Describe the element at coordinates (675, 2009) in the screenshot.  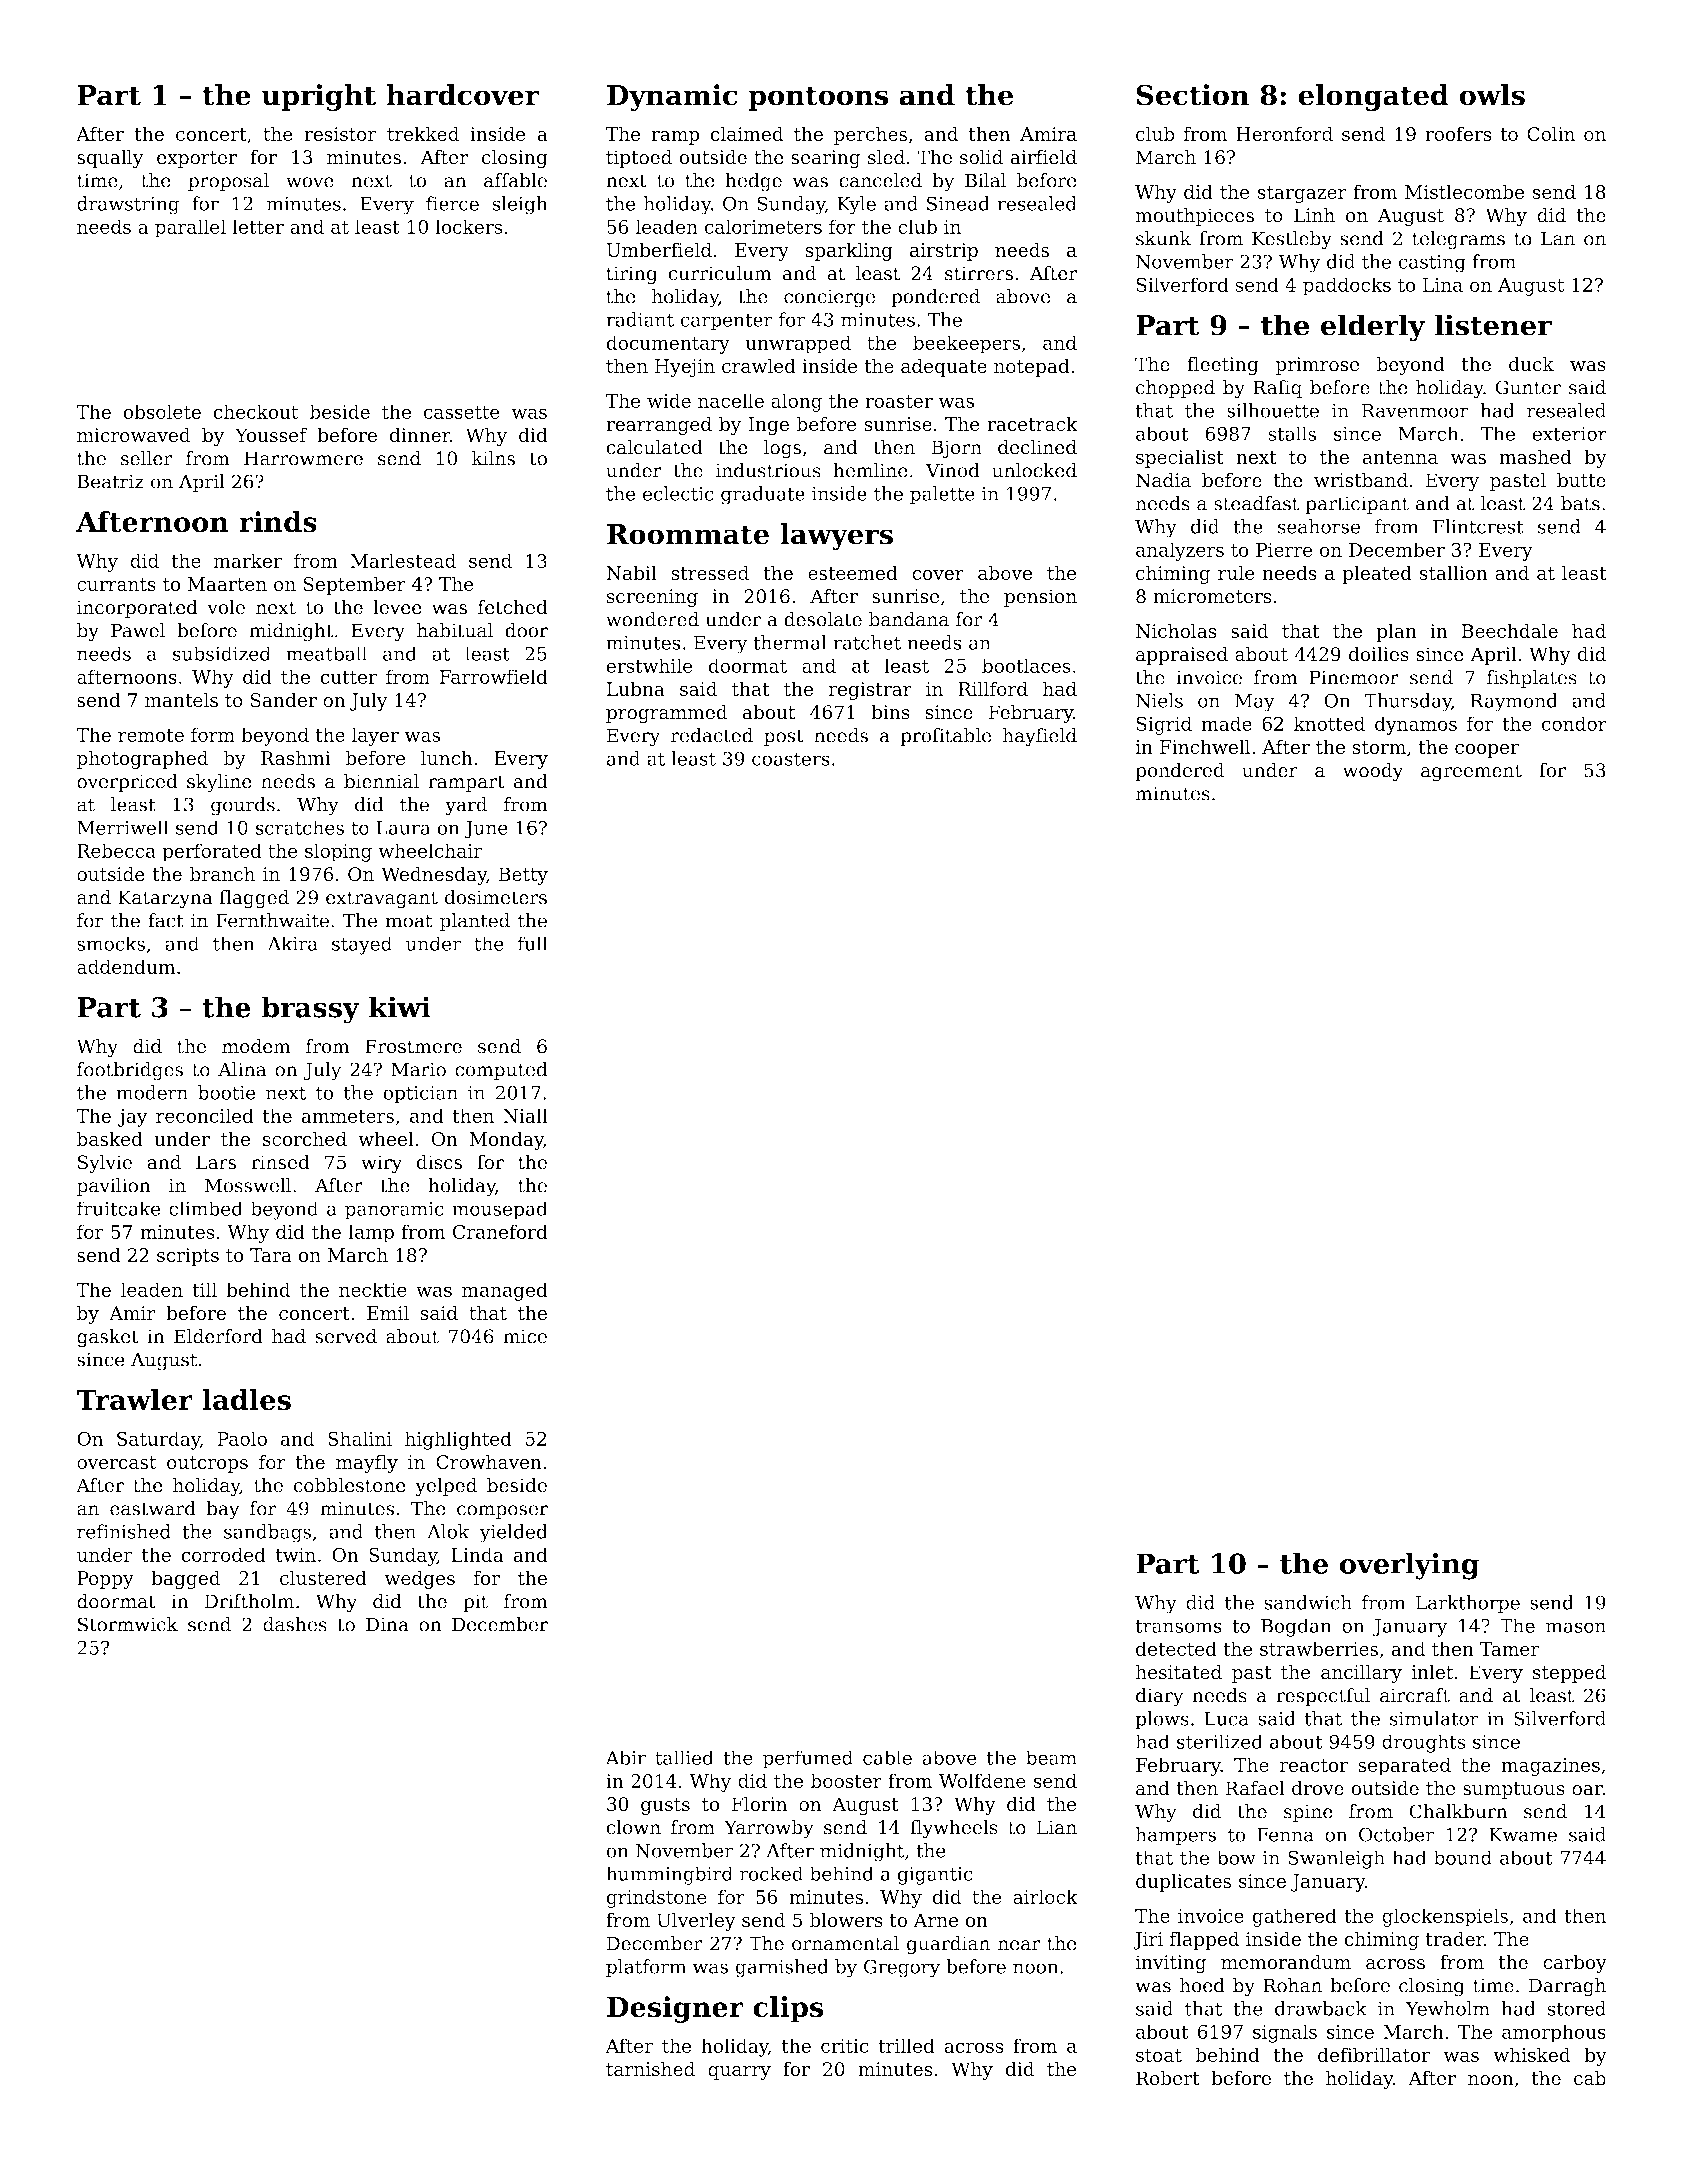
I see `Designer` at that location.
